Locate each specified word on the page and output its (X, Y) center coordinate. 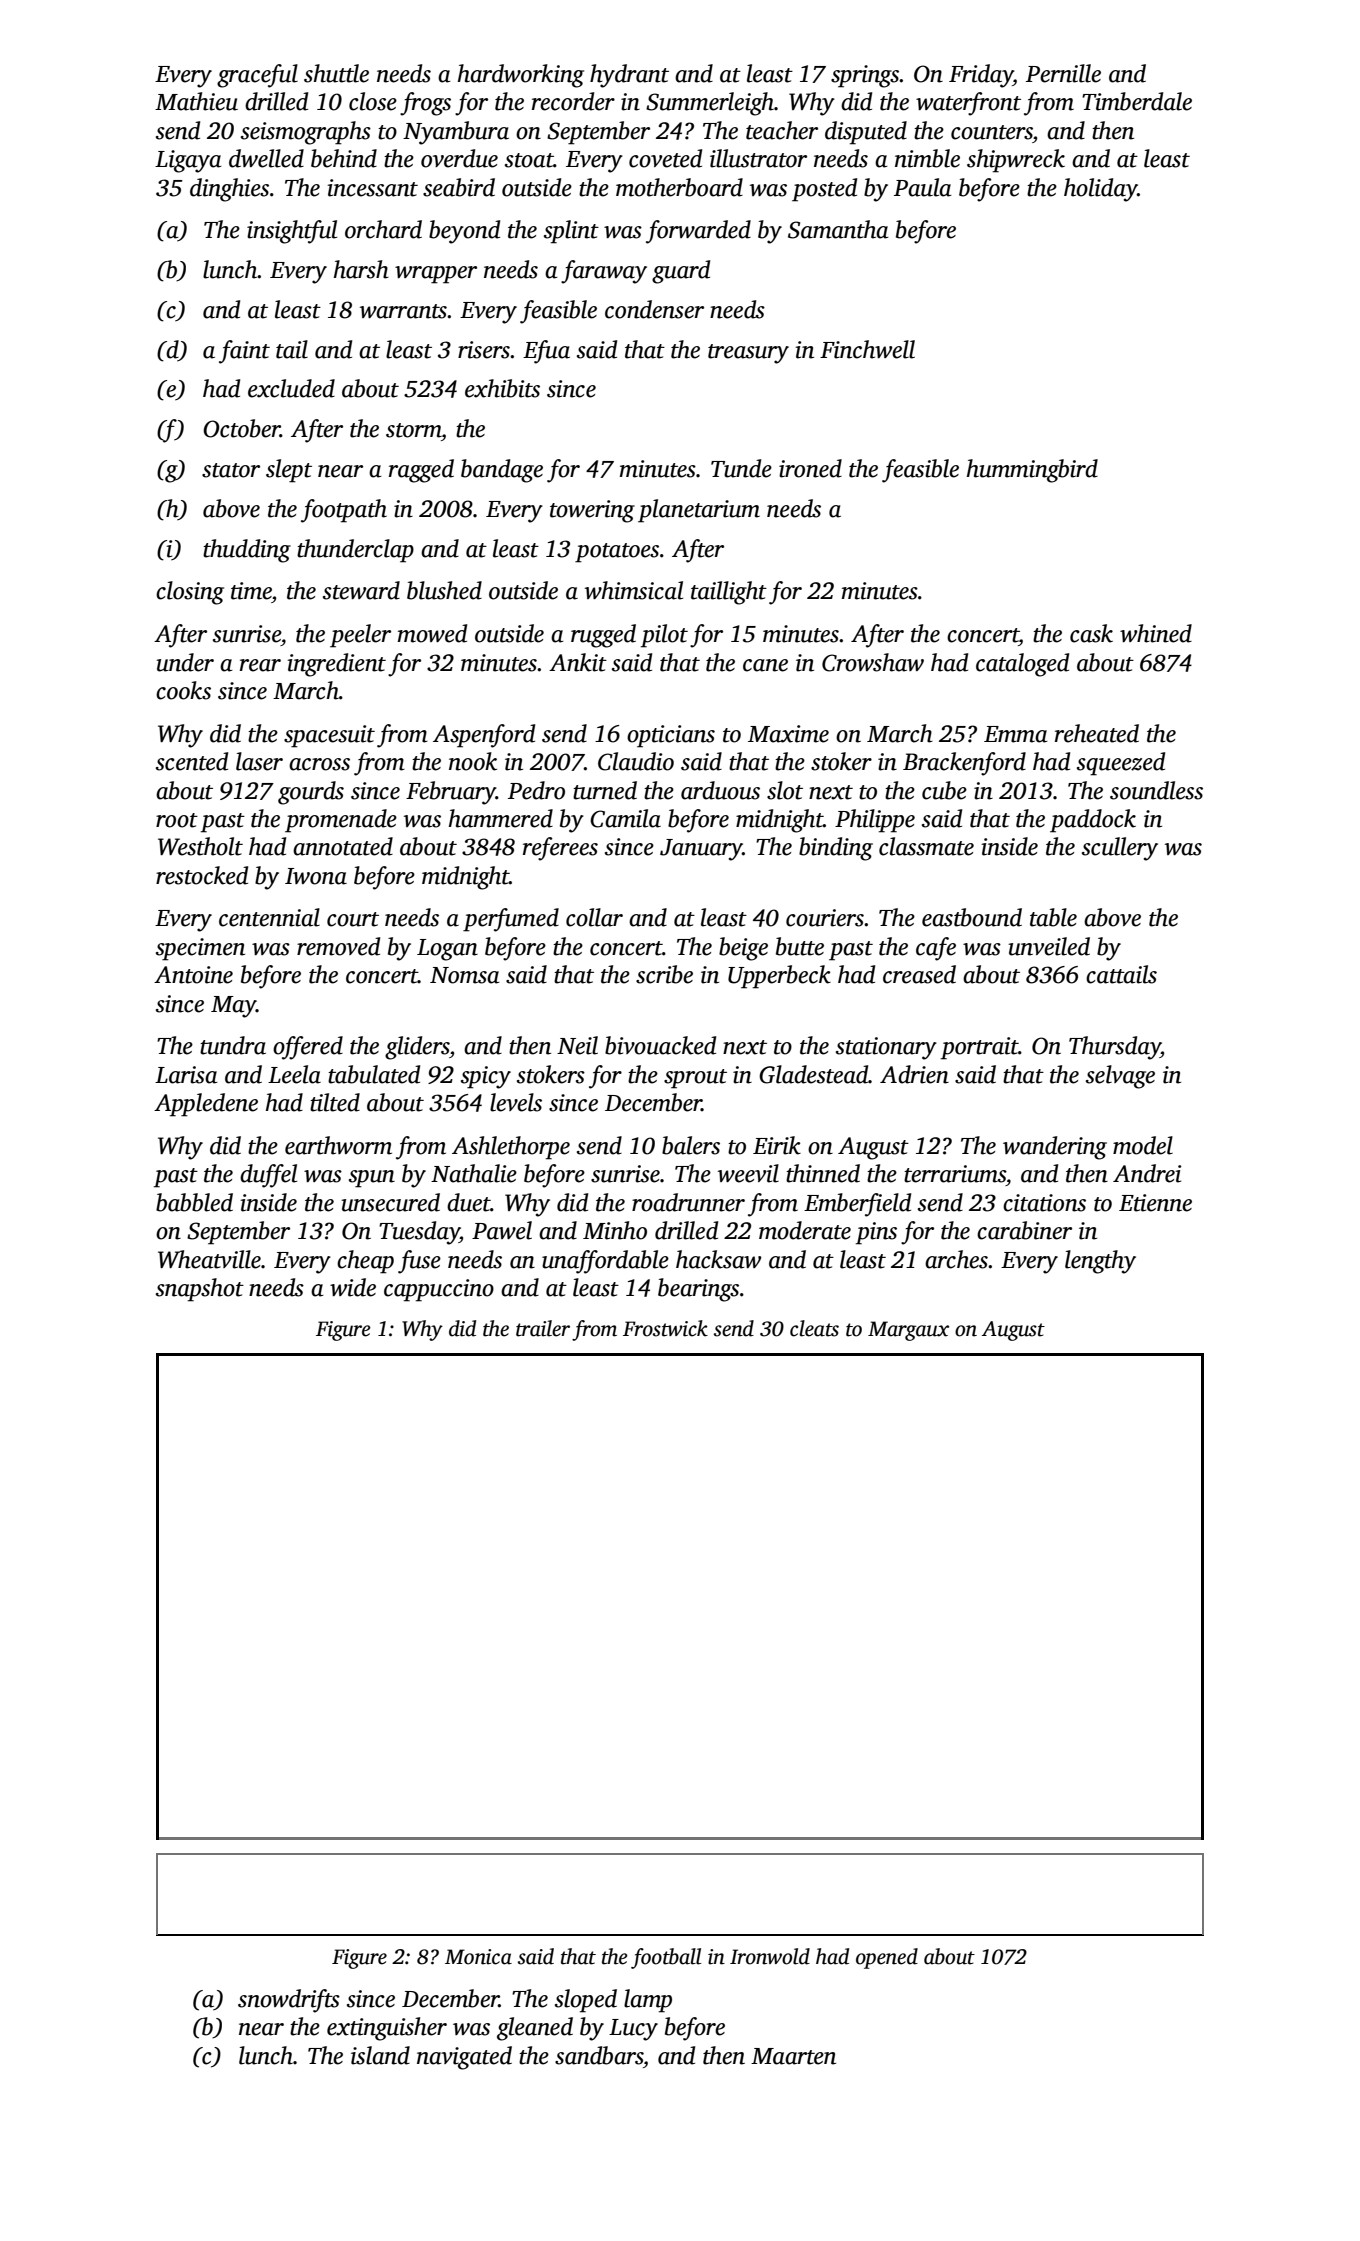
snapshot (200, 1290)
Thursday (1115, 1048)
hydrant (629, 76)
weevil (748, 1173)
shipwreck (1016, 161)
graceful (257, 76)
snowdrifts (289, 2001)
